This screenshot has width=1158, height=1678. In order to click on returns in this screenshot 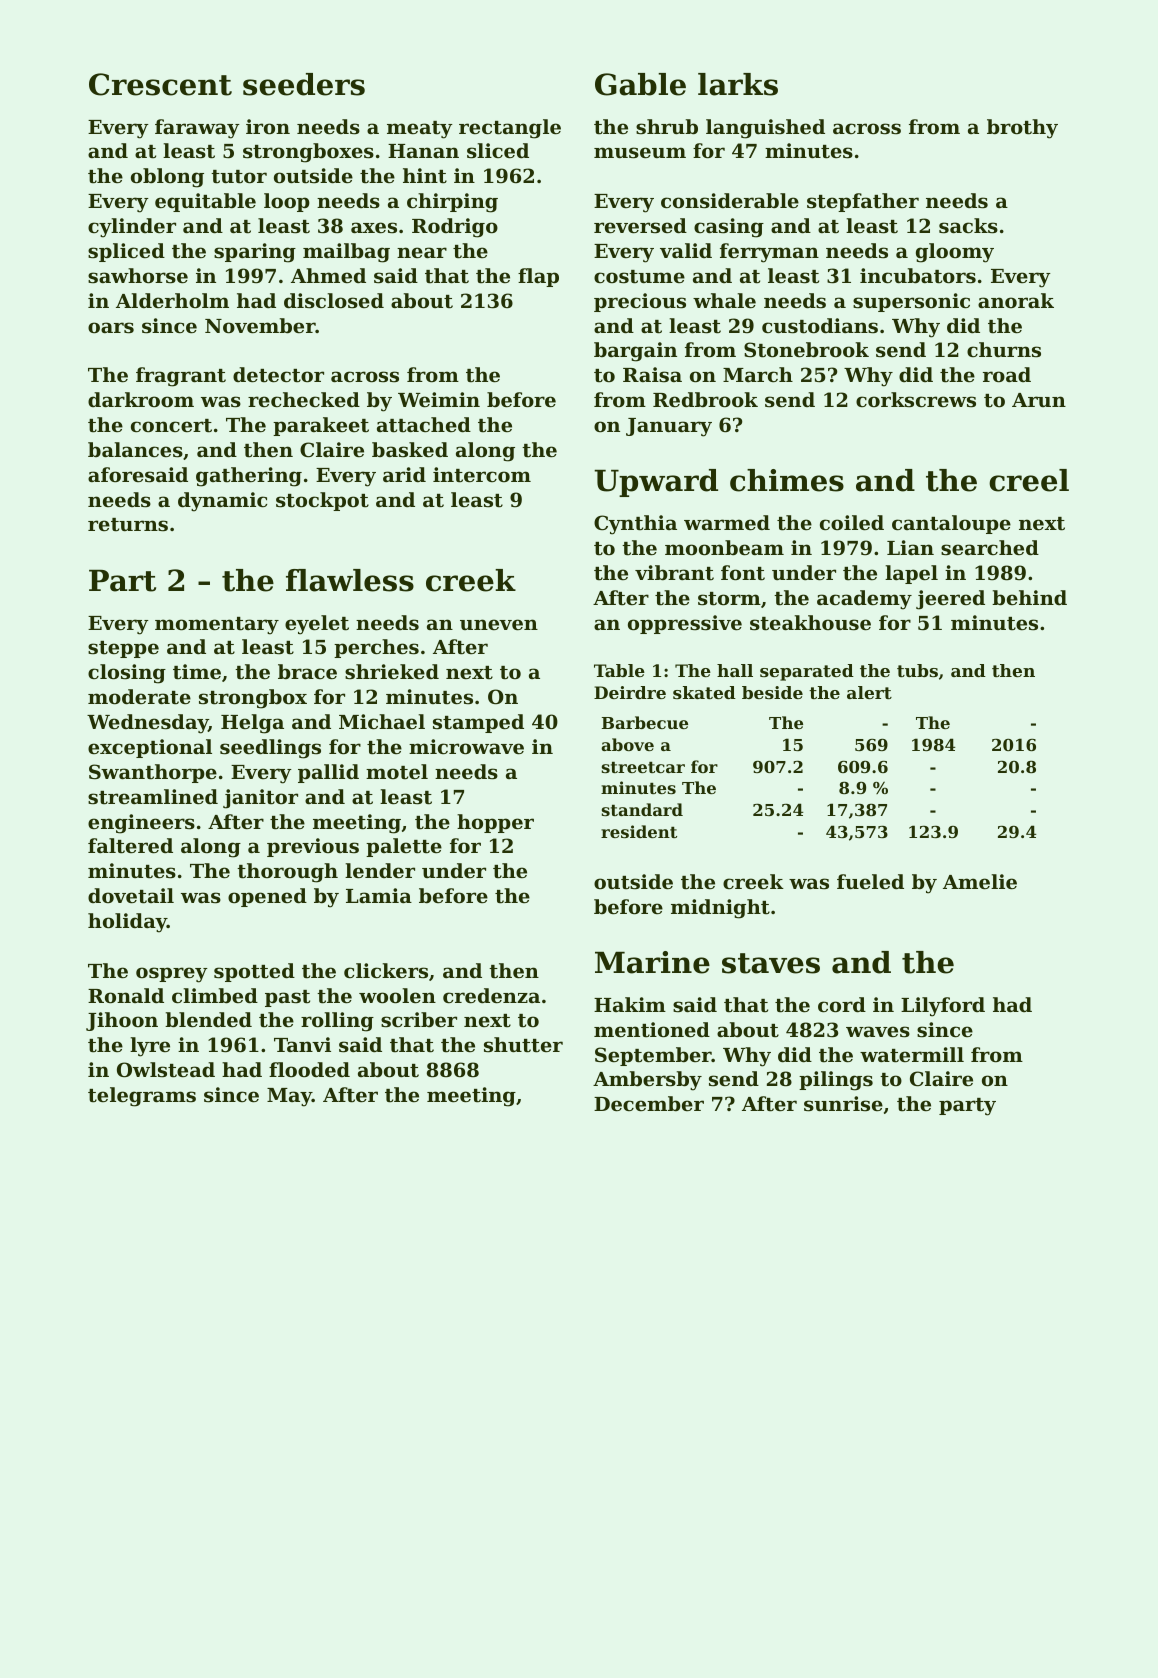, I will do `click(128, 525)`.
